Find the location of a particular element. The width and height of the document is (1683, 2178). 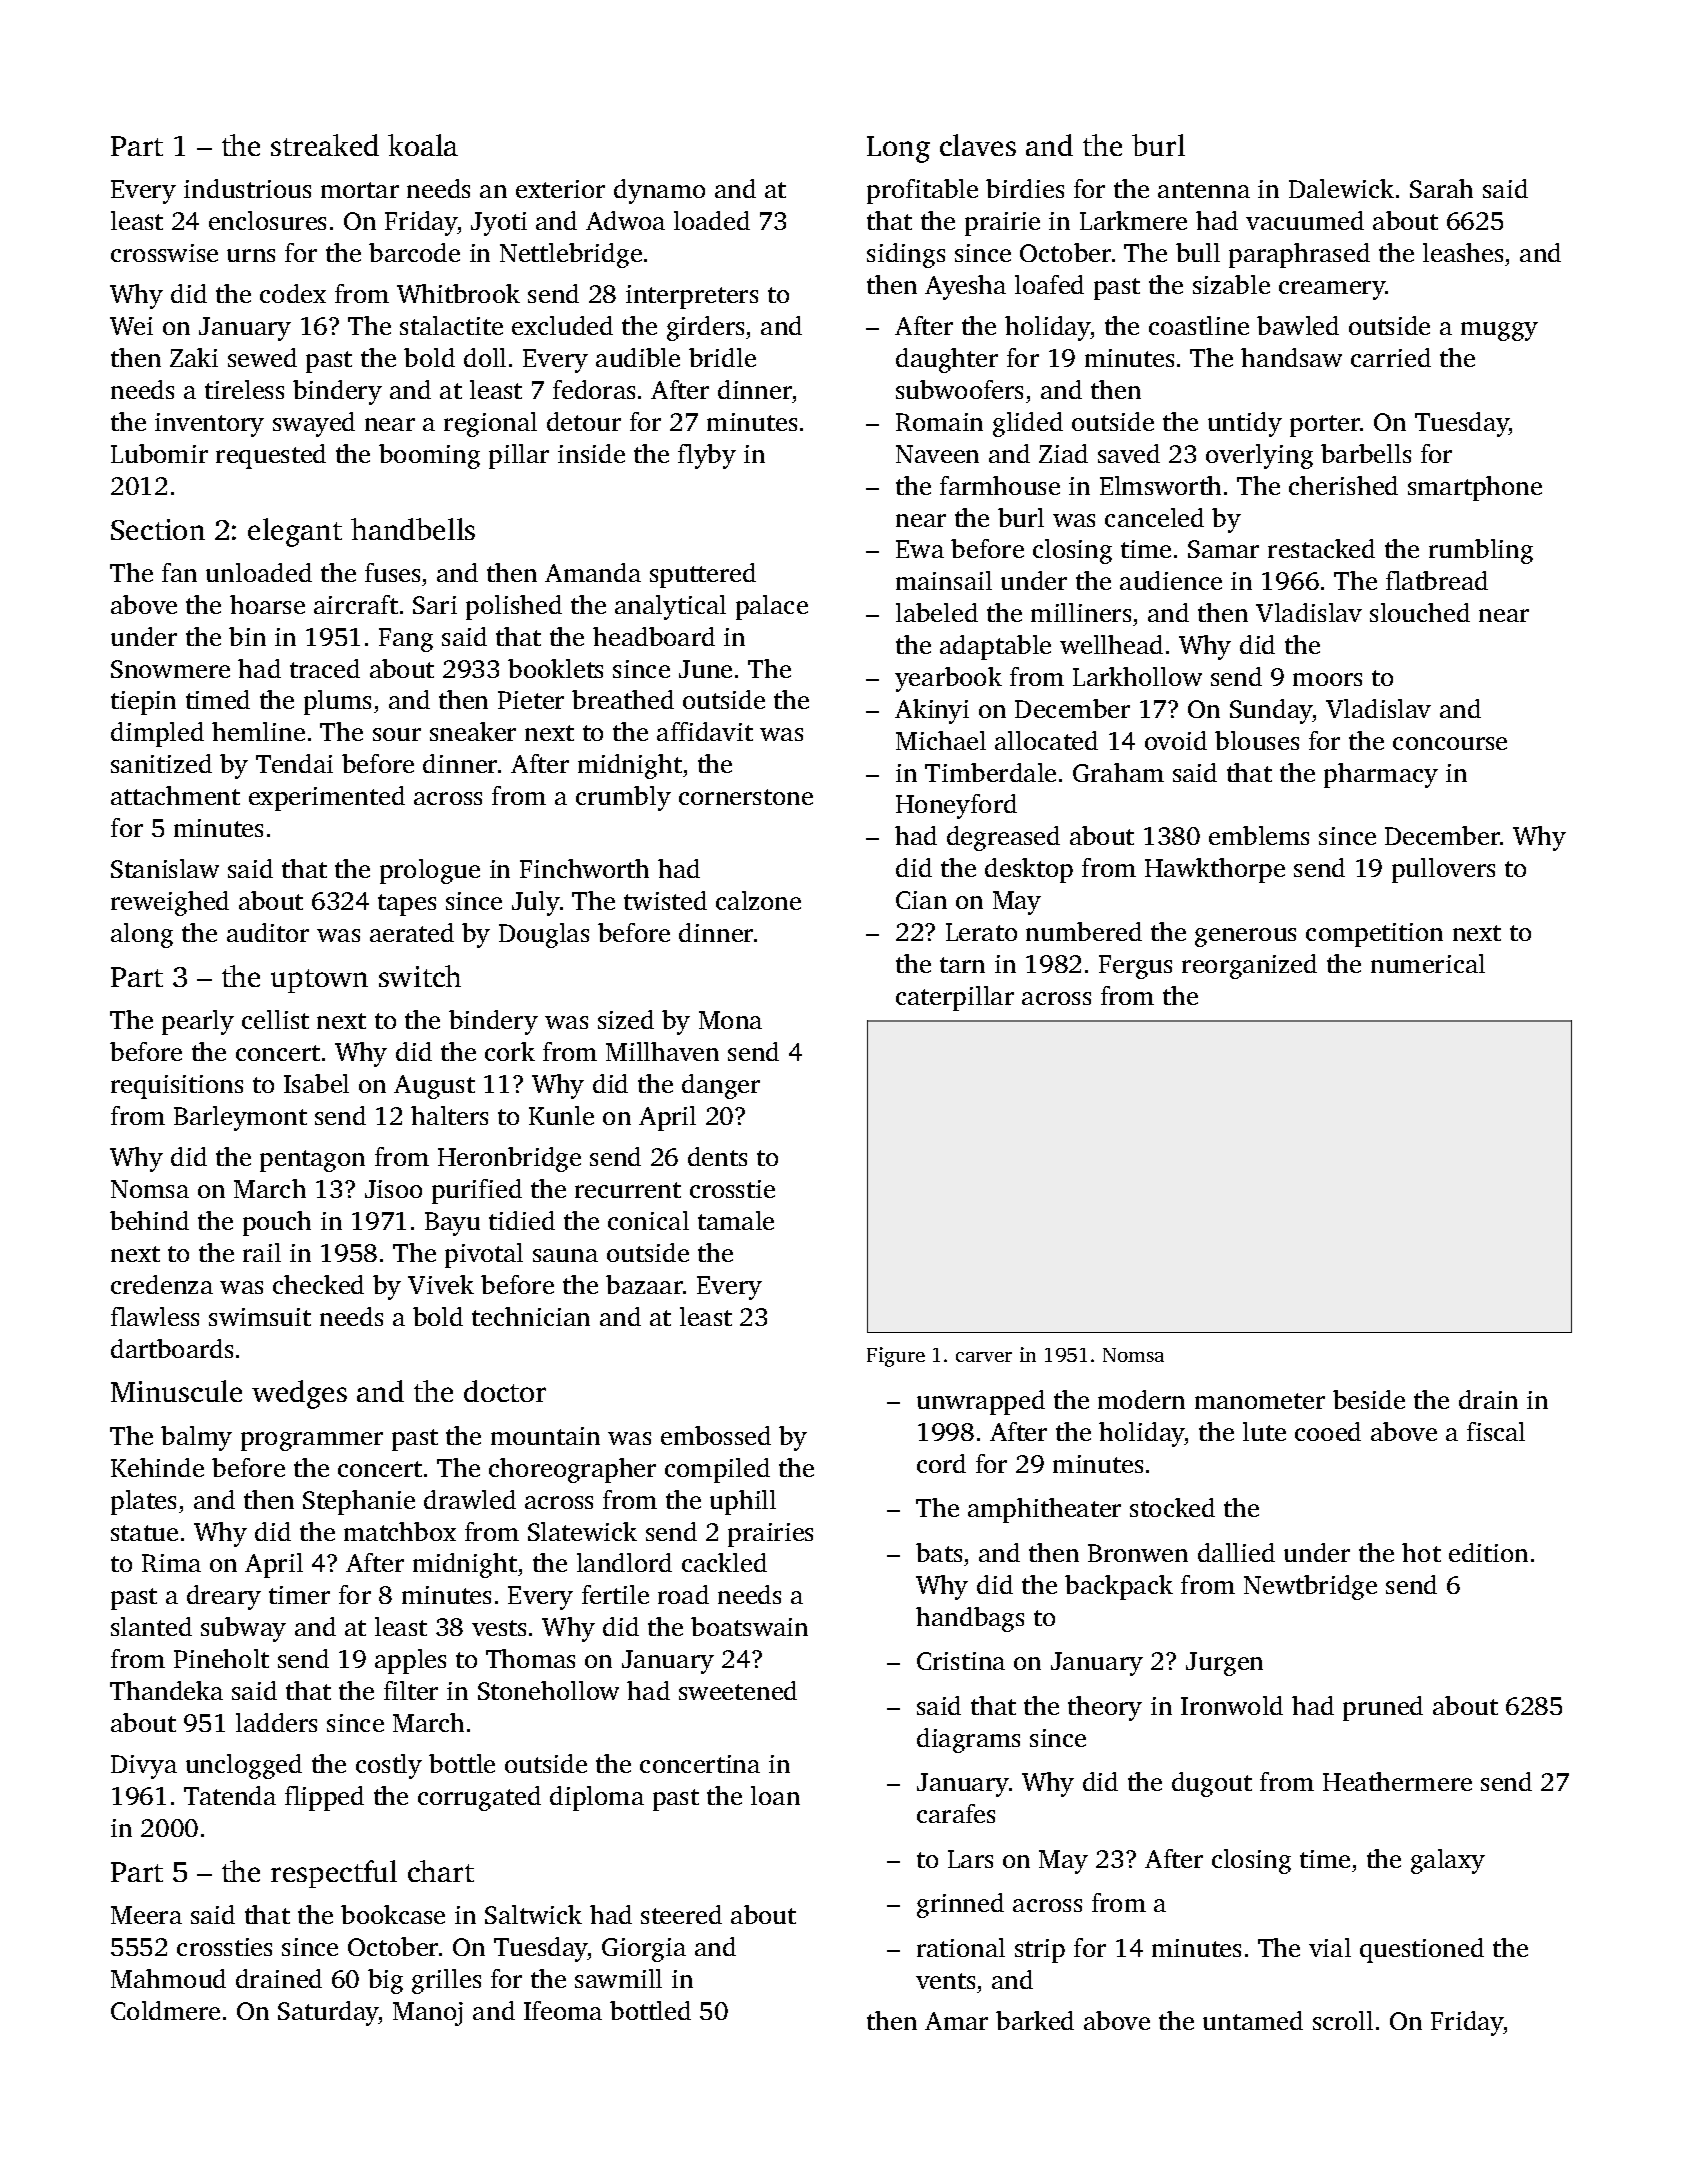

Millhaven is located at coordinates (662, 1051).
